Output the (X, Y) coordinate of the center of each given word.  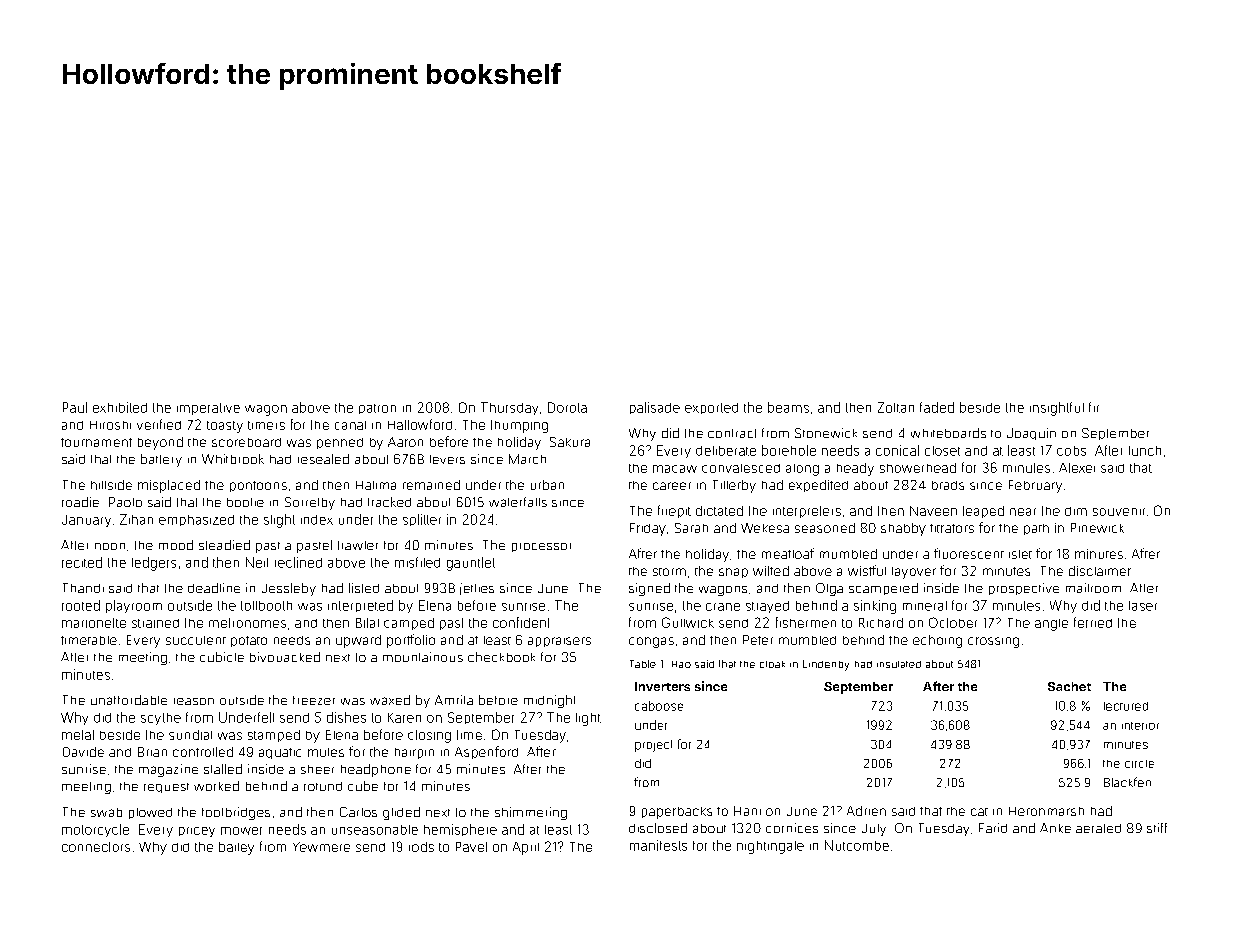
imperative (208, 409)
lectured (1126, 706)
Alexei (1077, 468)
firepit (674, 511)
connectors (96, 847)
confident (521, 622)
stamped (274, 736)
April (526, 848)
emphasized (196, 520)
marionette (94, 623)
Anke (1055, 828)
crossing (993, 642)
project (653, 746)
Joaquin (1031, 434)
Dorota (567, 407)
